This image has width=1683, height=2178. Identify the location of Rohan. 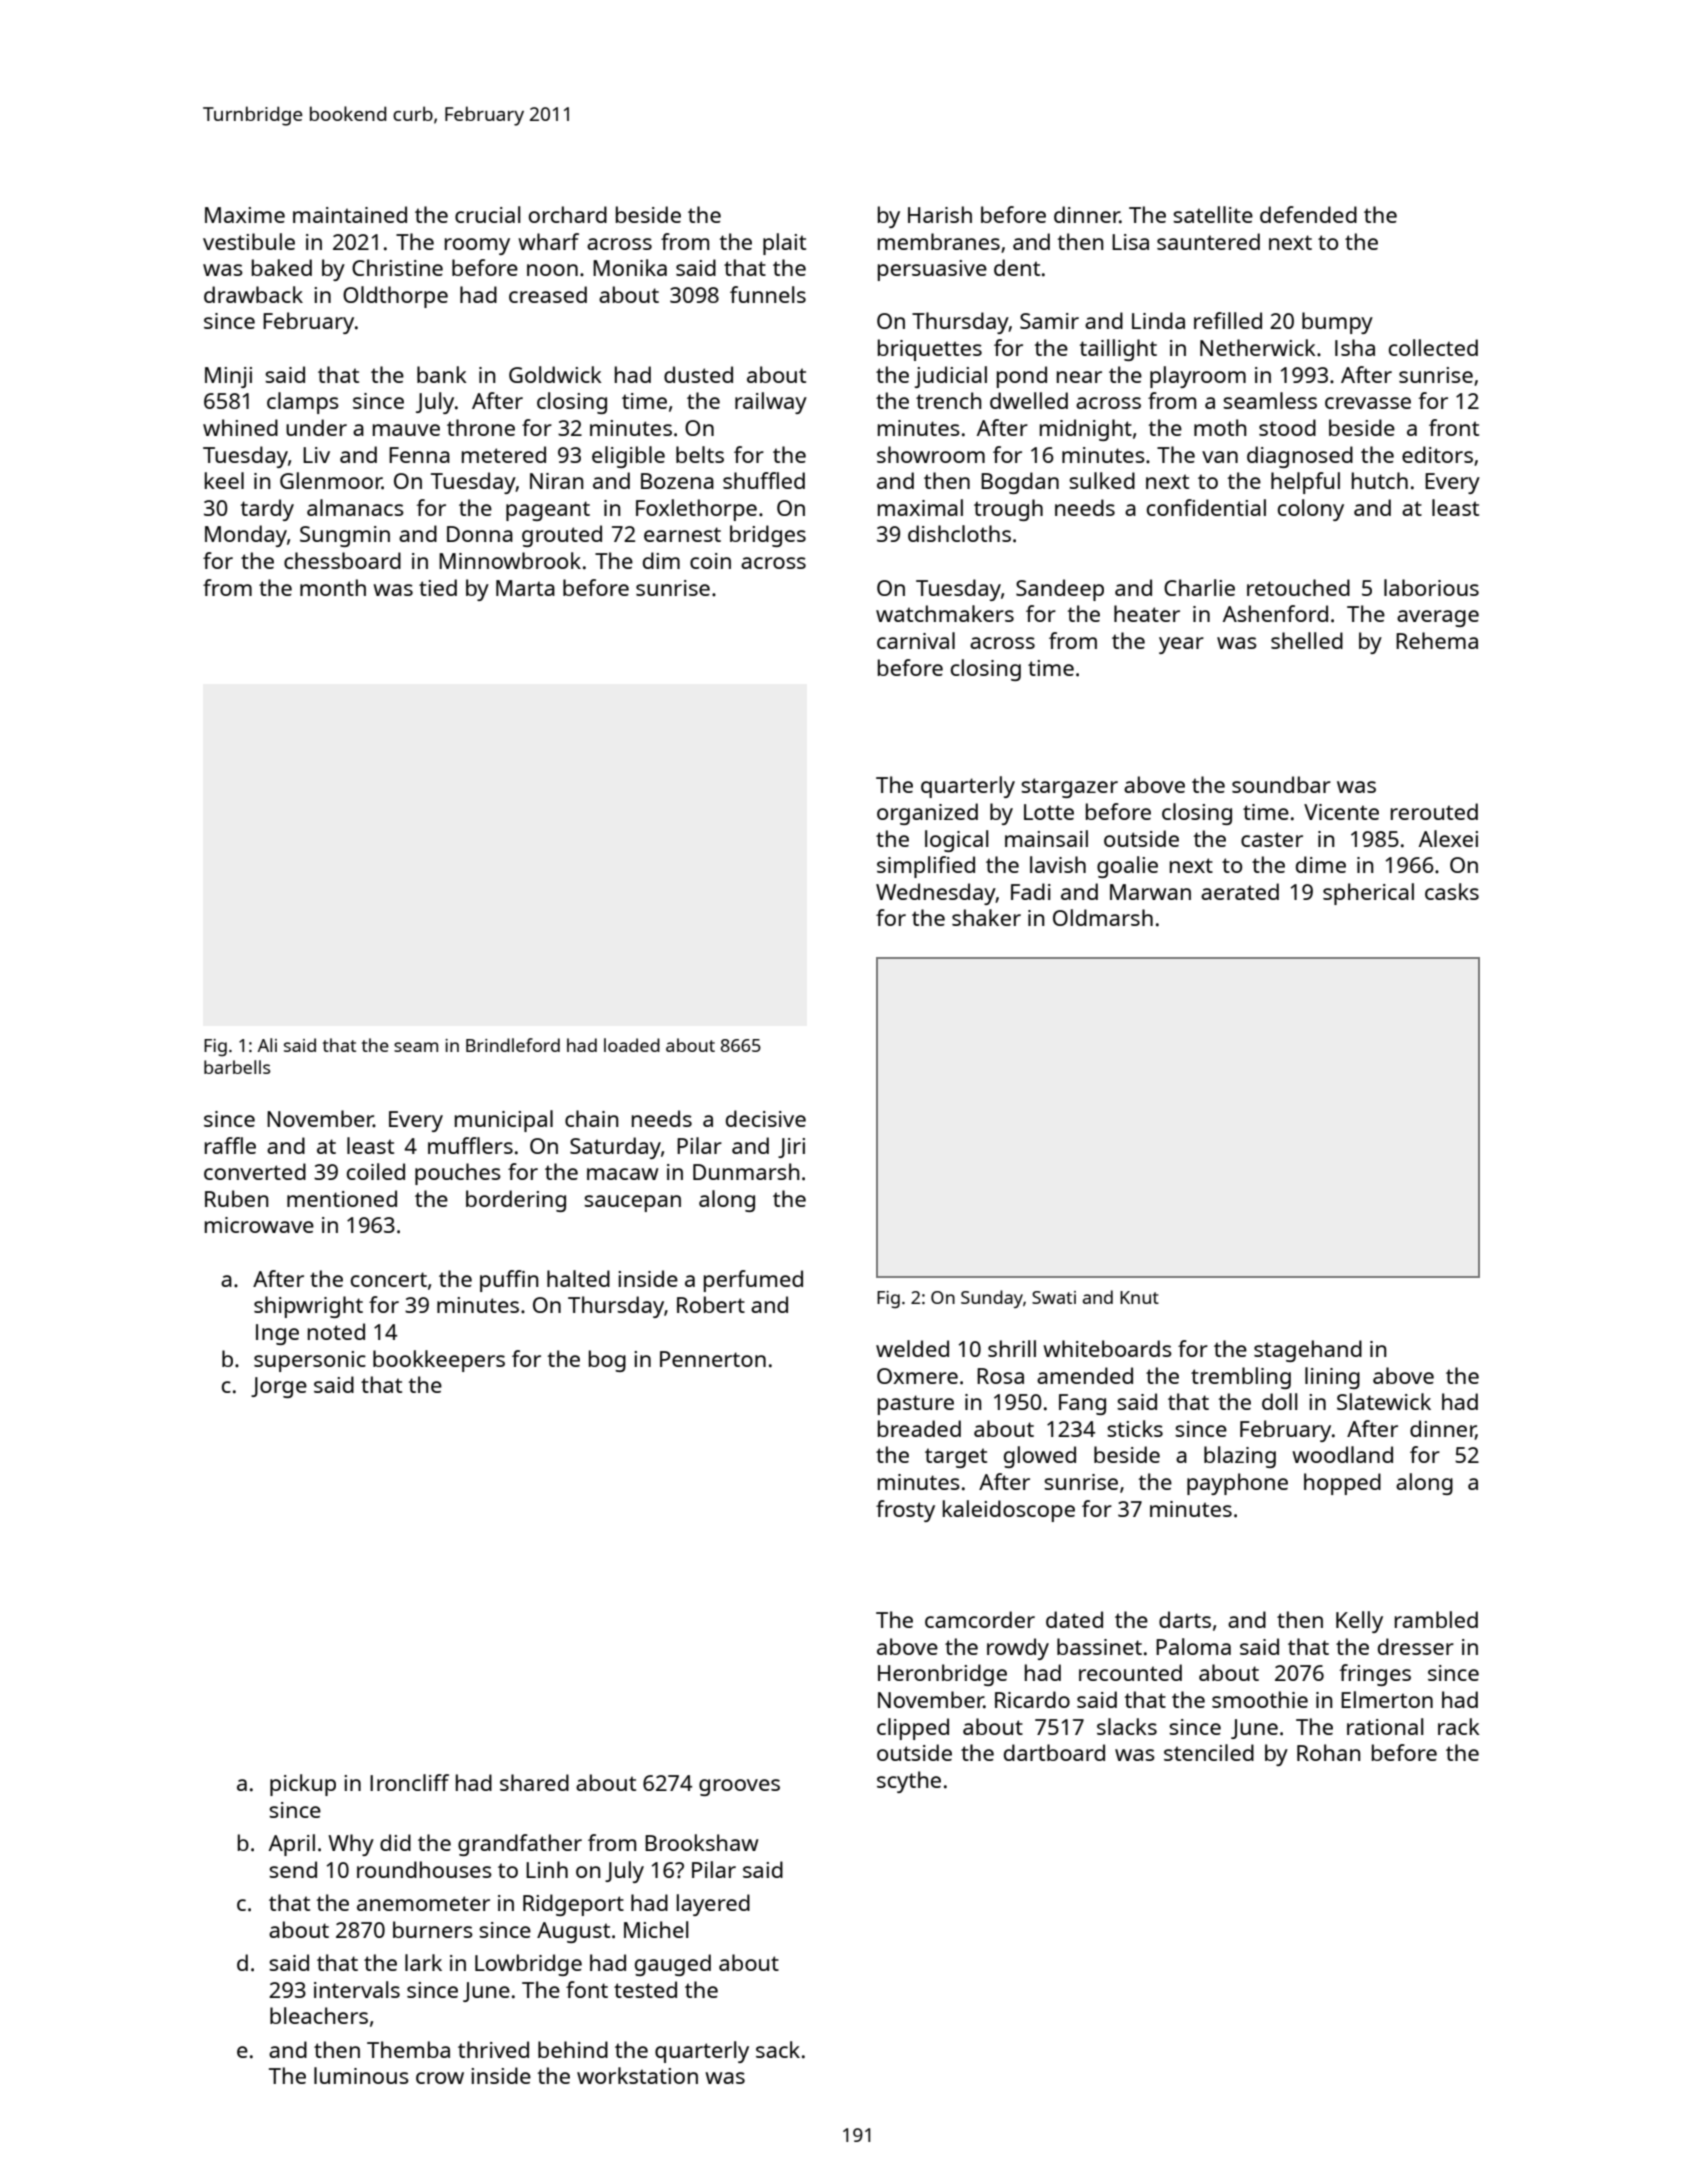
(1328, 1752).
